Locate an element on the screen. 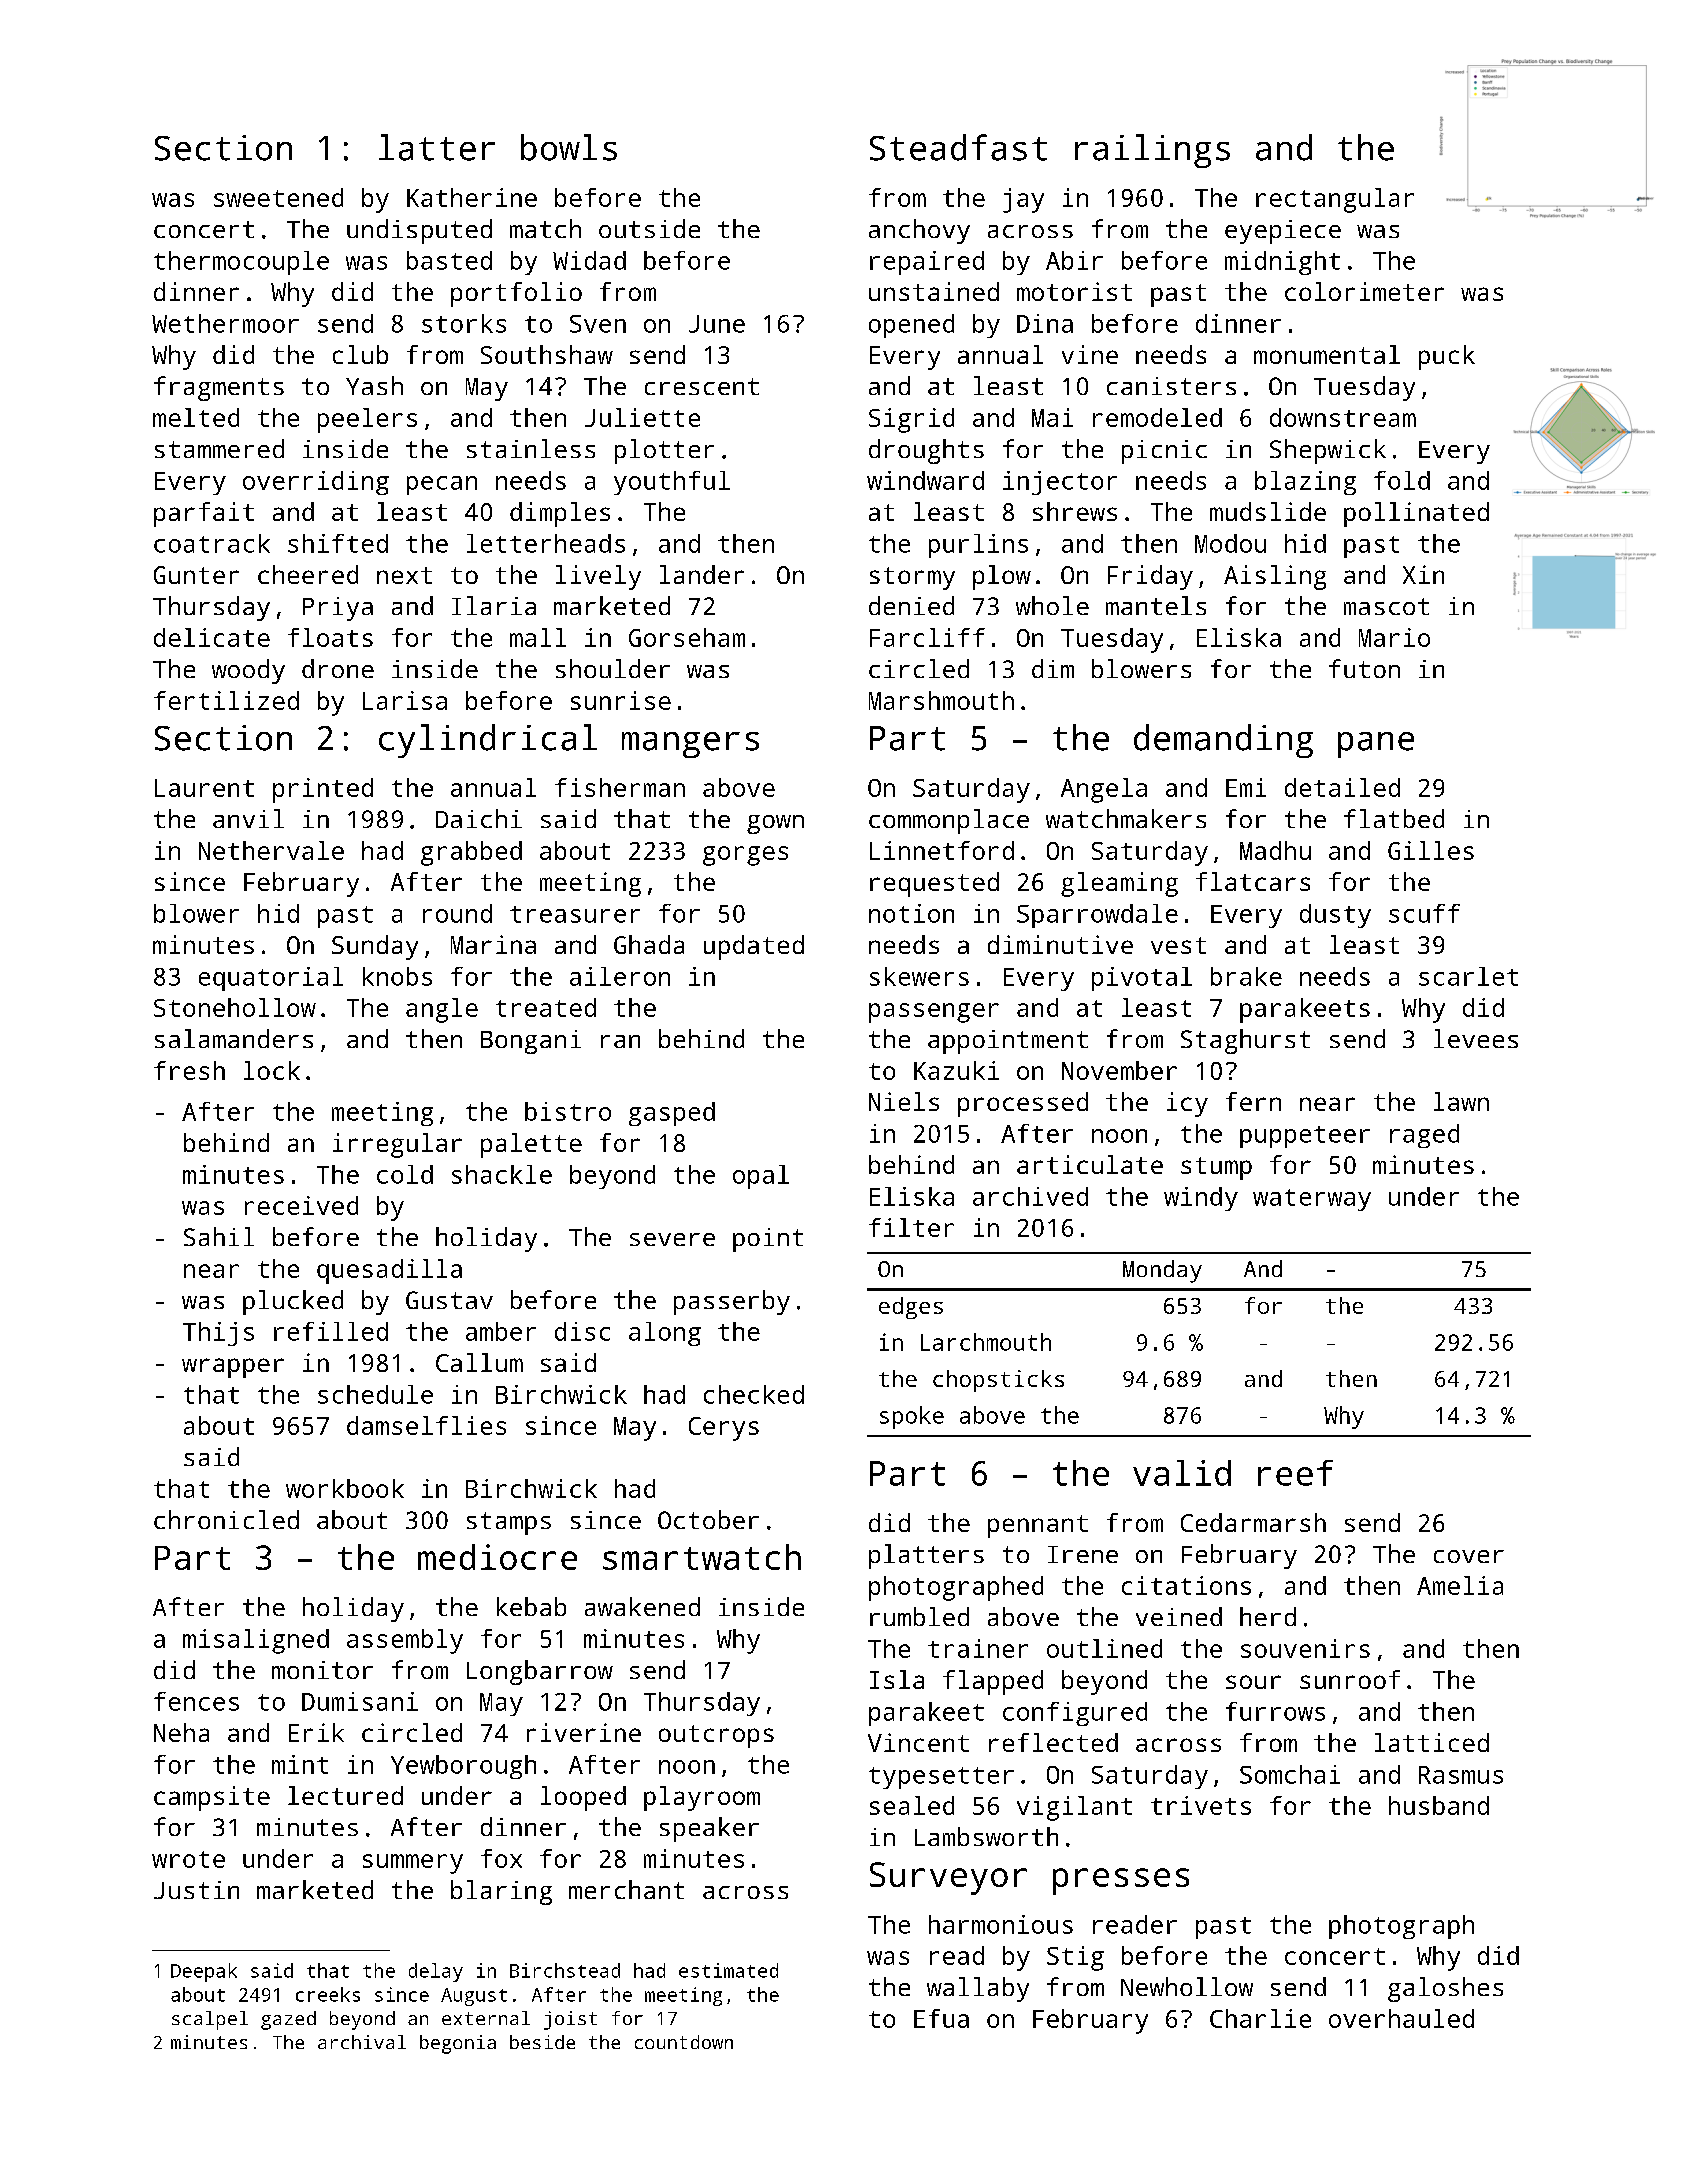 Image resolution: width=1683 pixels, height=2178 pixels. rumbled is located at coordinates (919, 1616).
